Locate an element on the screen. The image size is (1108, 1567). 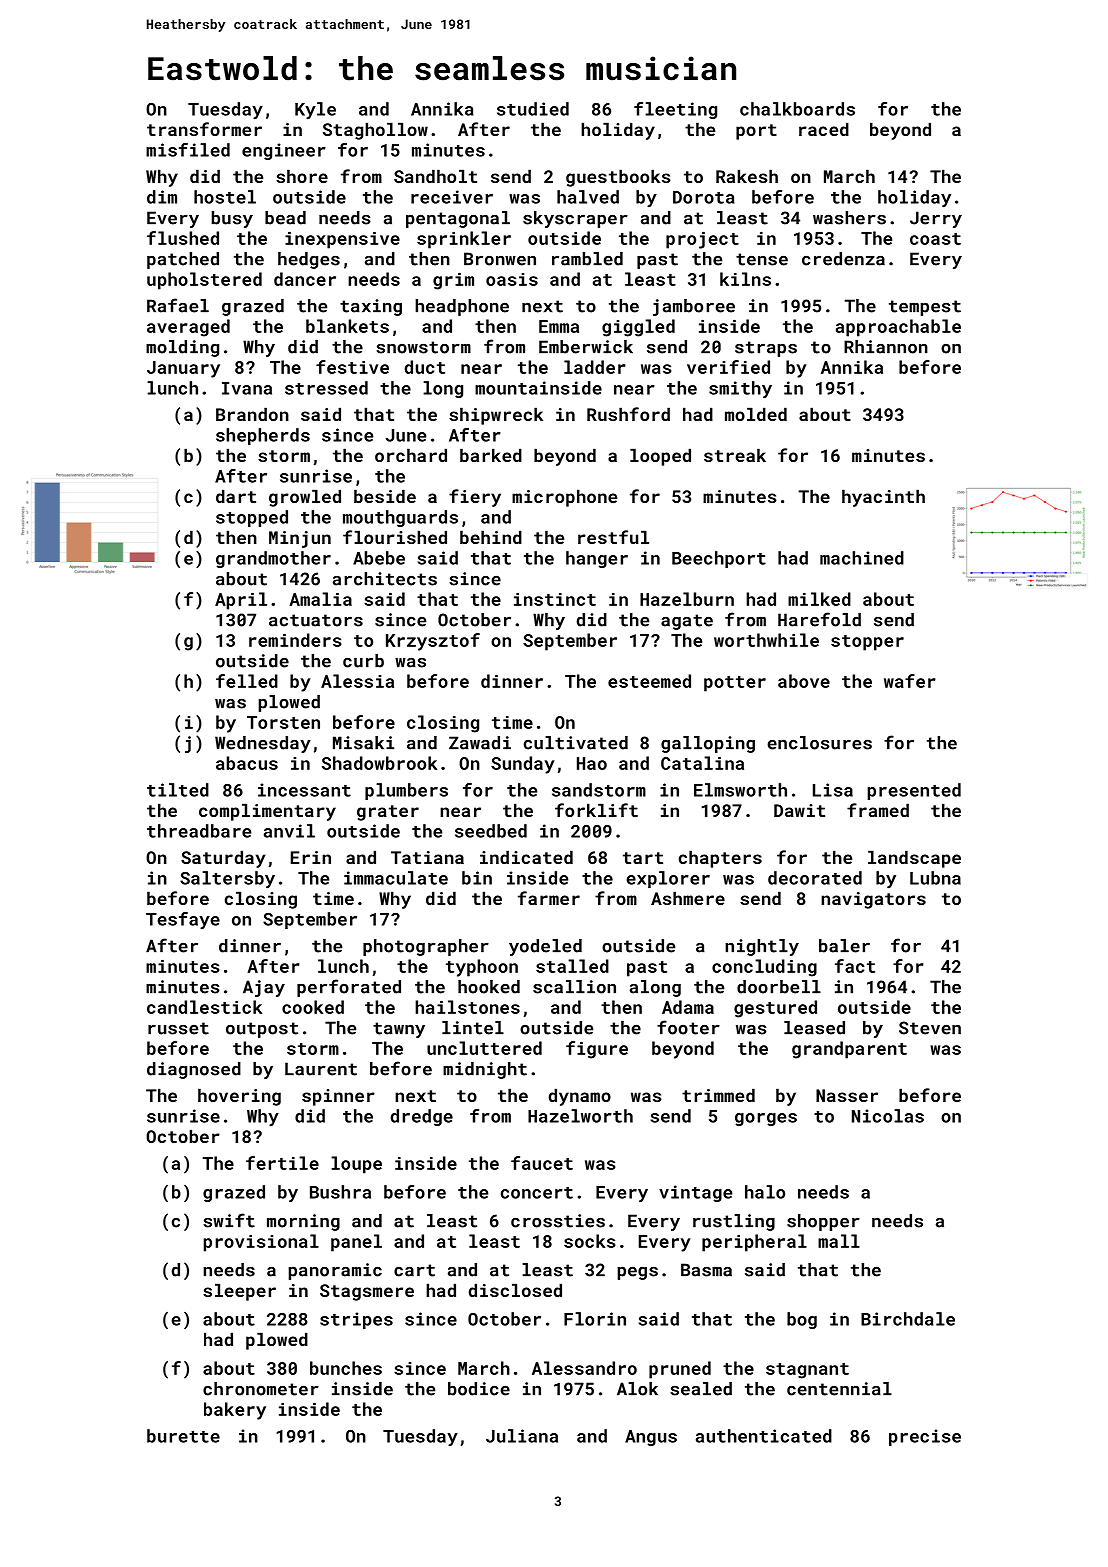
chalkboards is located at coordinates (797, 109).
